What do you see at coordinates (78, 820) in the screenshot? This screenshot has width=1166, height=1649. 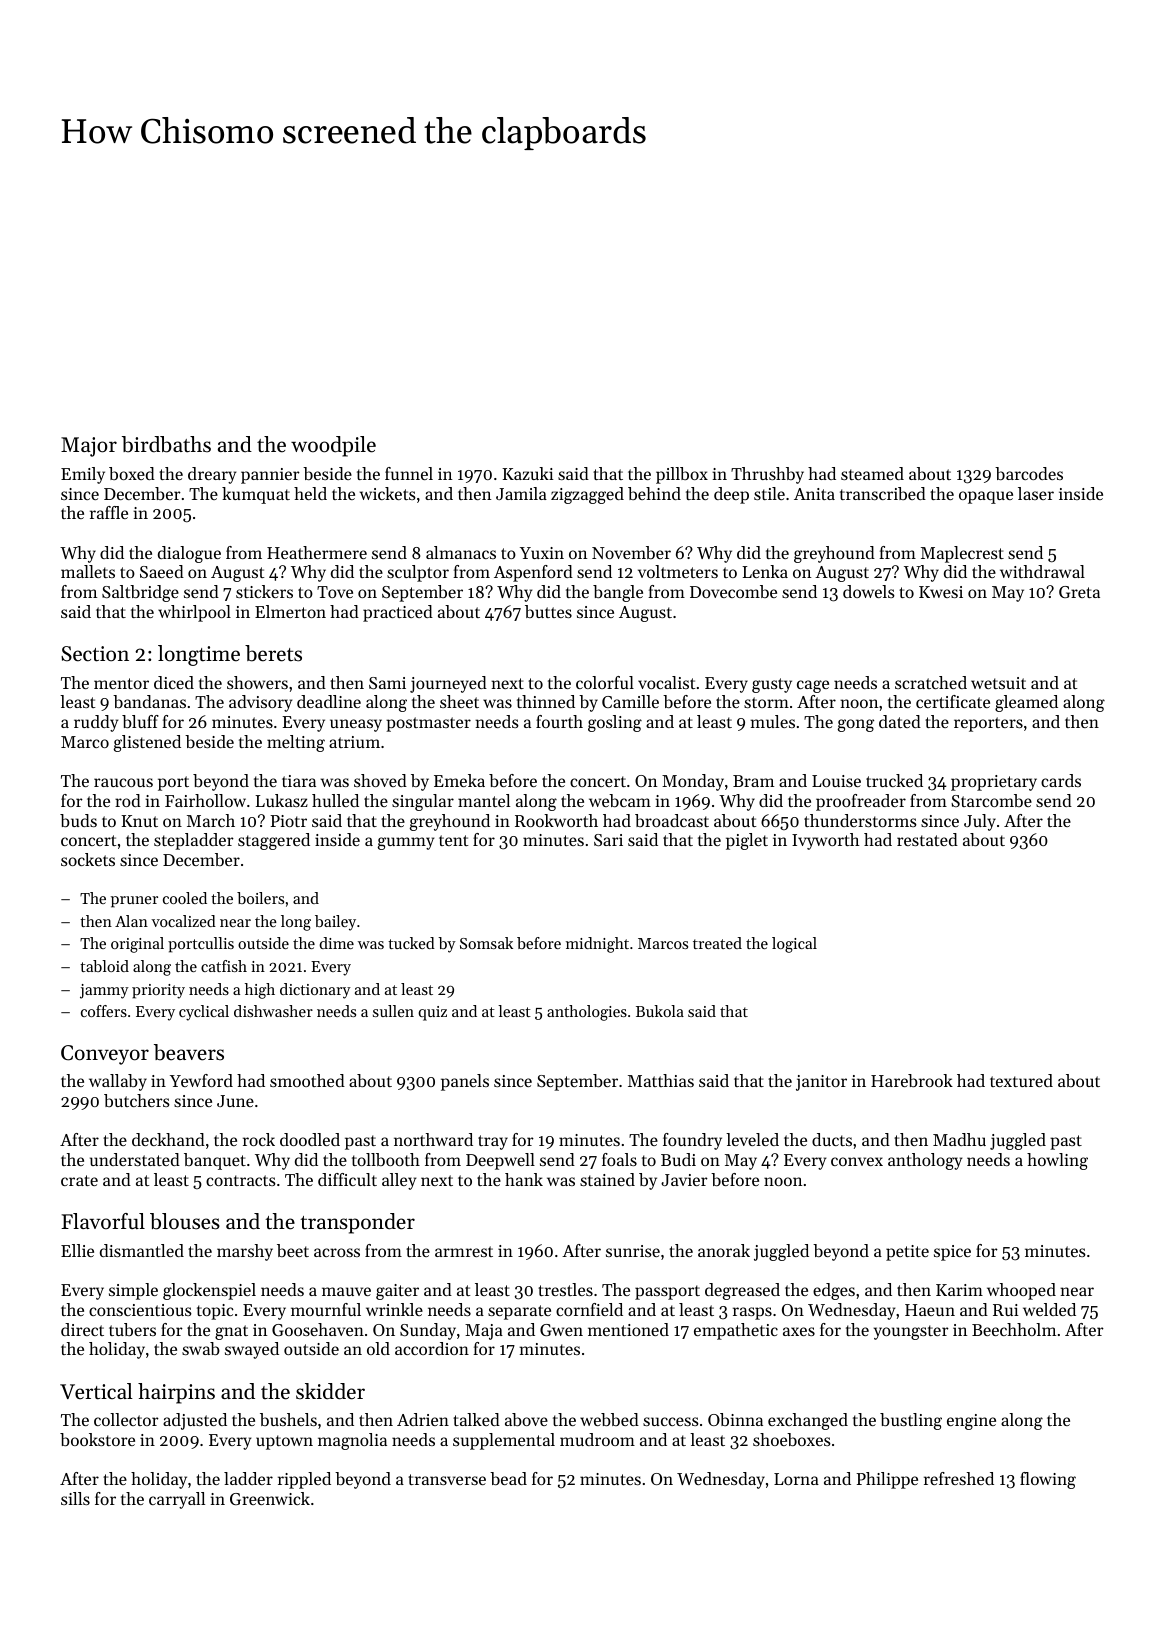 I see `buds` at bounding box center [78, 820].
